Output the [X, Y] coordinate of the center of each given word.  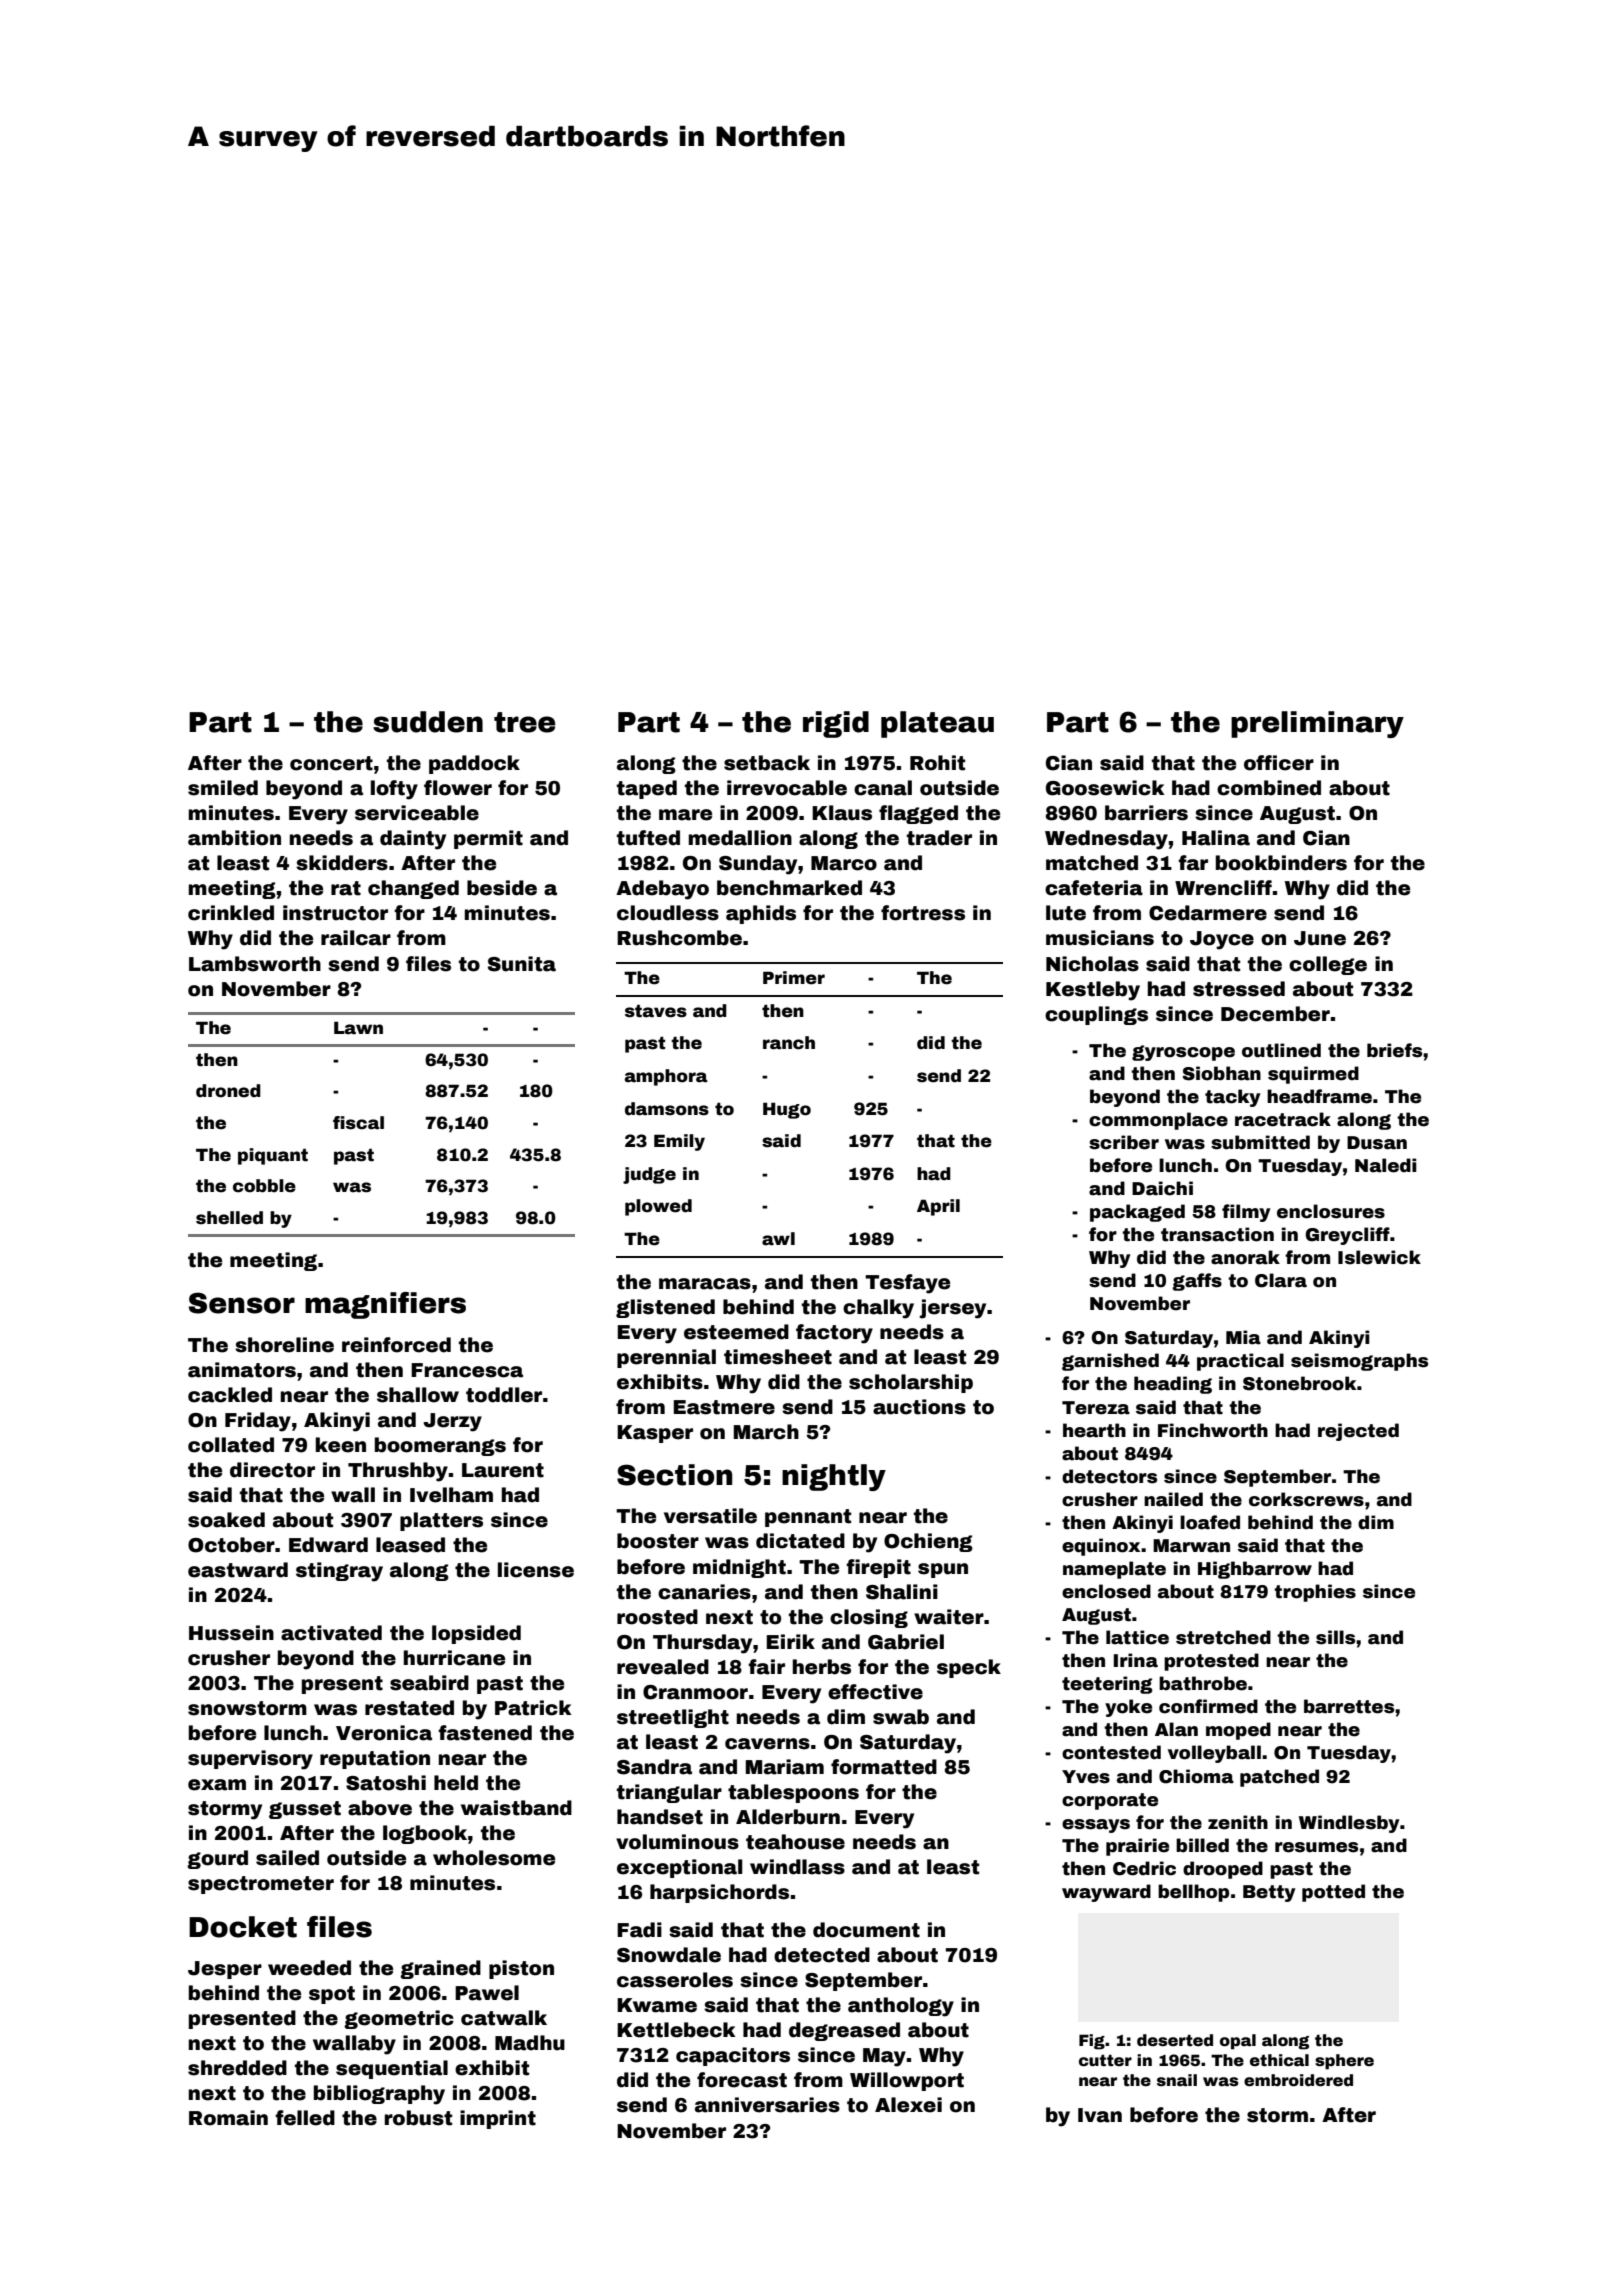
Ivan [1100, 2115]
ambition [234, 838]
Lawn [358, 1028]
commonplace [1158, 1121]
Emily [679, 1142]
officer [1279, 763]
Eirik [790, 1641]
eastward [238, 1570]
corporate [1110, 1801]
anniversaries [767, 2105]
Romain [228, 2118]
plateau [937, 724]
